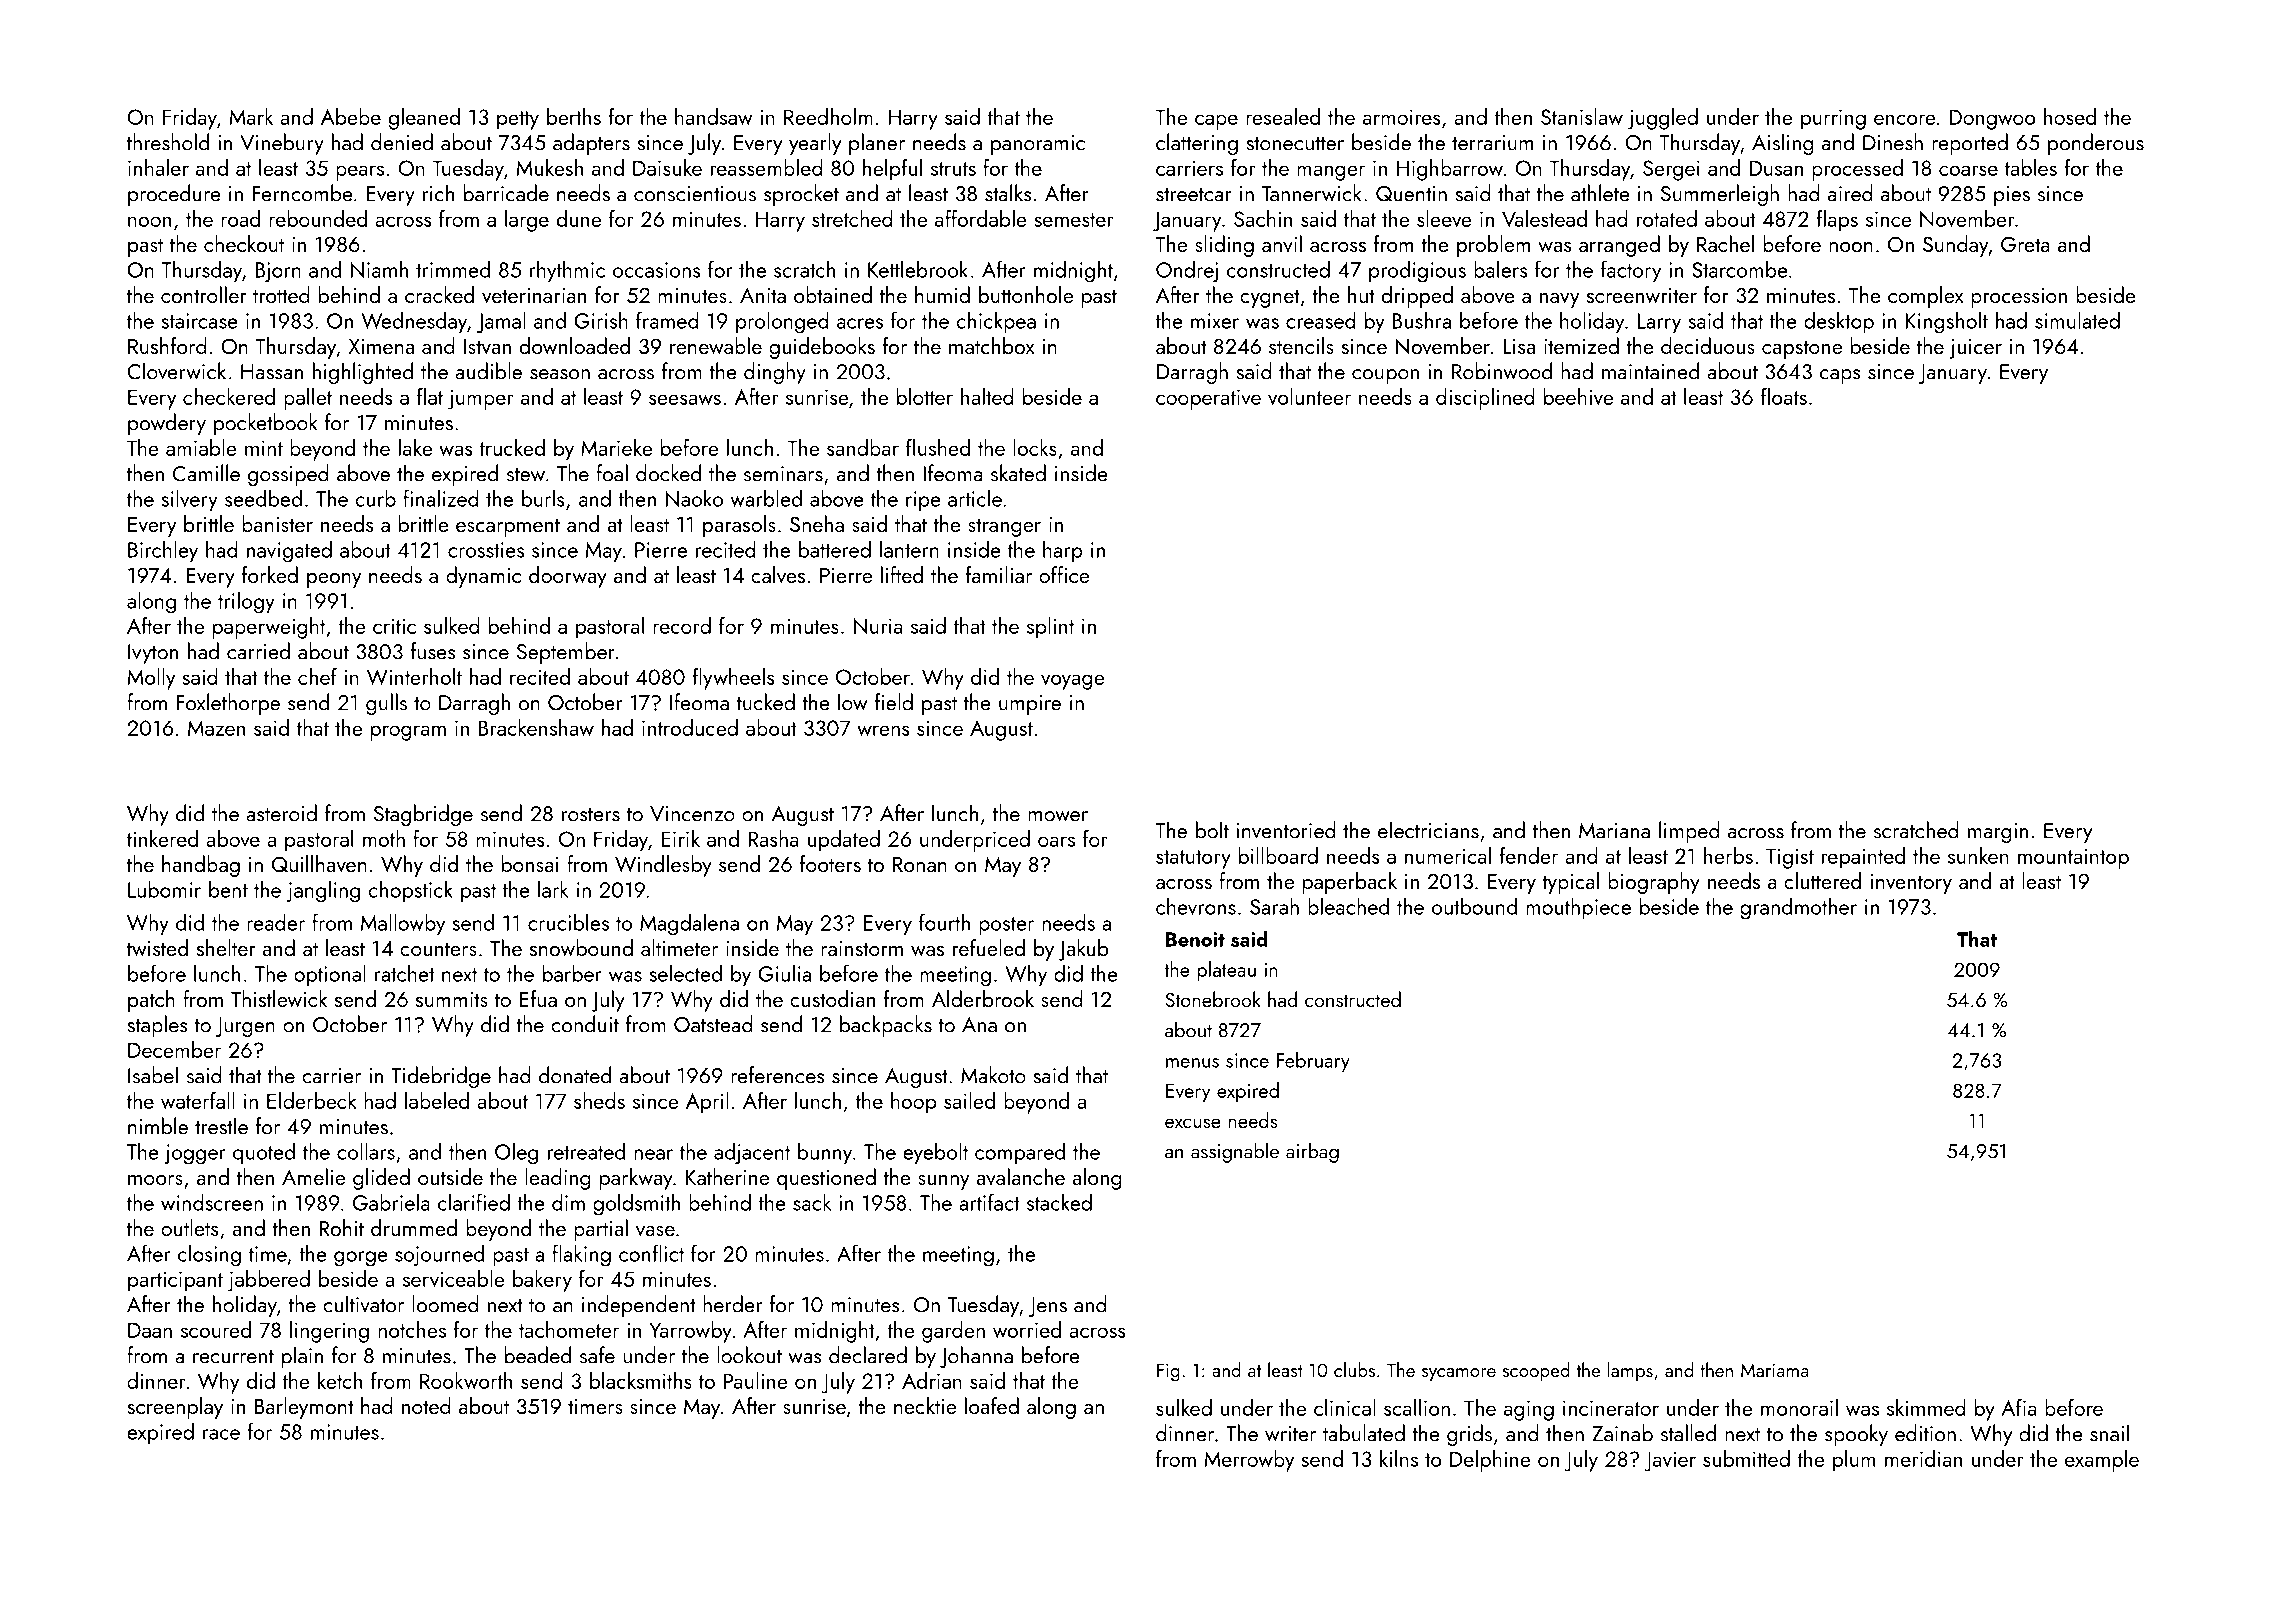 Image resolution: width=2282 pixels, height=1614 pixels. What do you see at coordinates (381, 346) in the screenshot?
I see `Ximena` at bounding box center [381, 346].
